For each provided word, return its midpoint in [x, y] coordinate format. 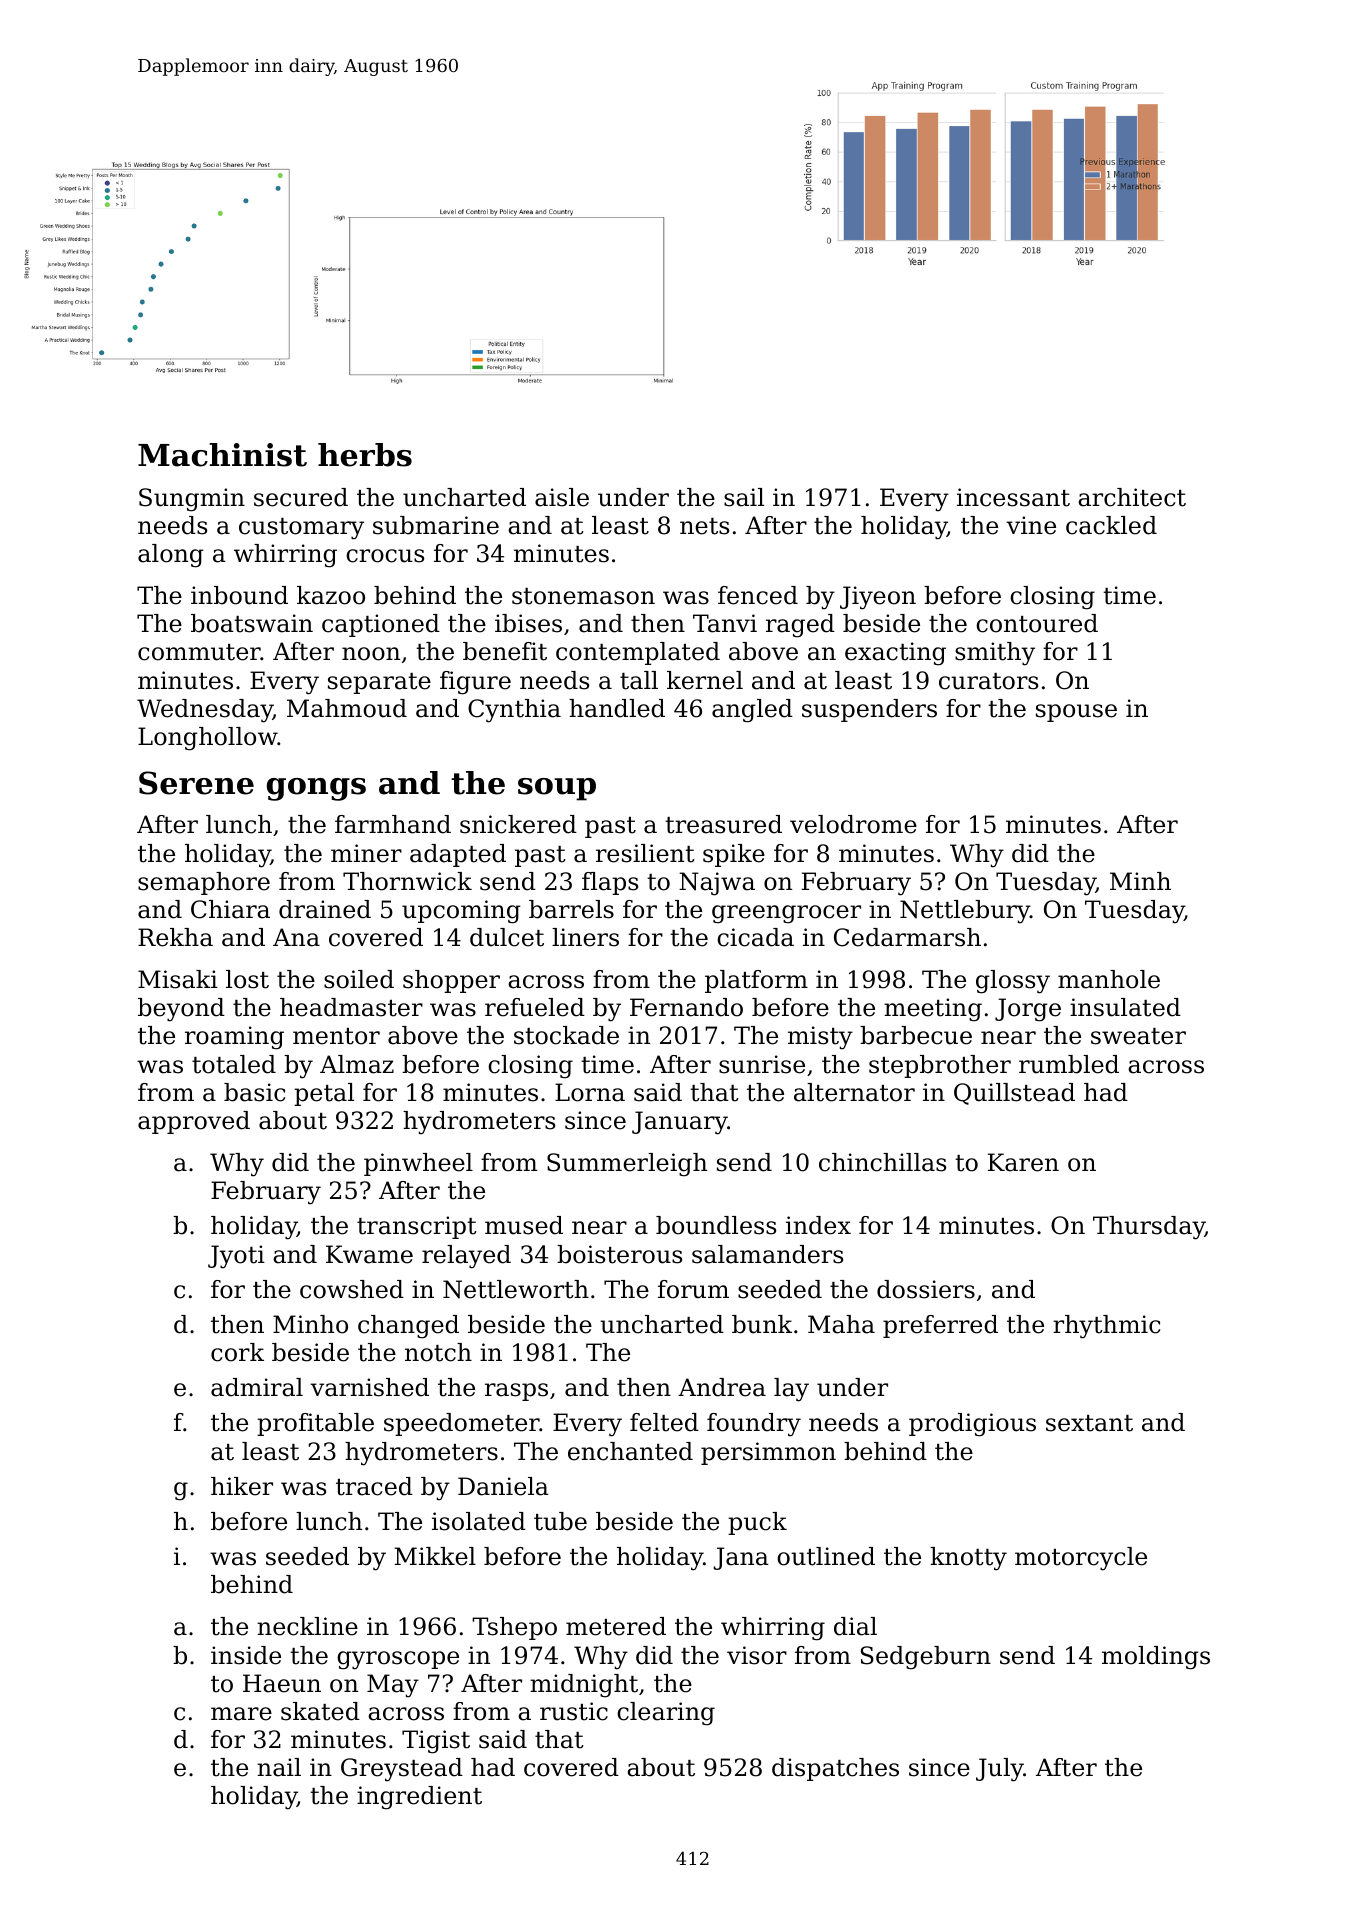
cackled [1111, 525]
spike [734, 855]
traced [374, 1486]
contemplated [638, 653]
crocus [385, 556]
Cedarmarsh [907, 937]
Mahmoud [347, 708]
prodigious [972, 1425]
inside [246, 1655]
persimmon [768, 1453]
